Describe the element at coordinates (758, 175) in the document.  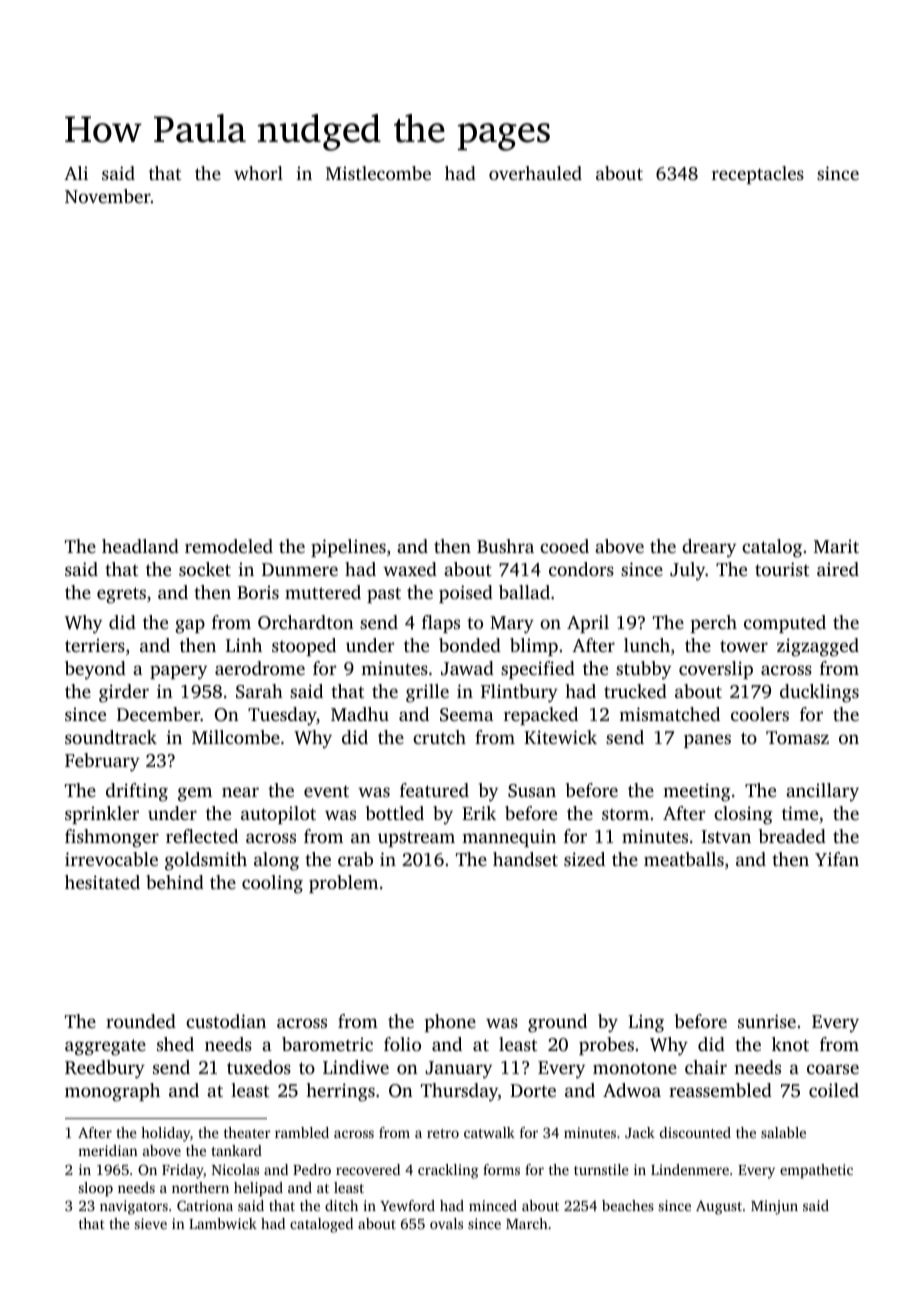
I see `receptacles` at that location.
